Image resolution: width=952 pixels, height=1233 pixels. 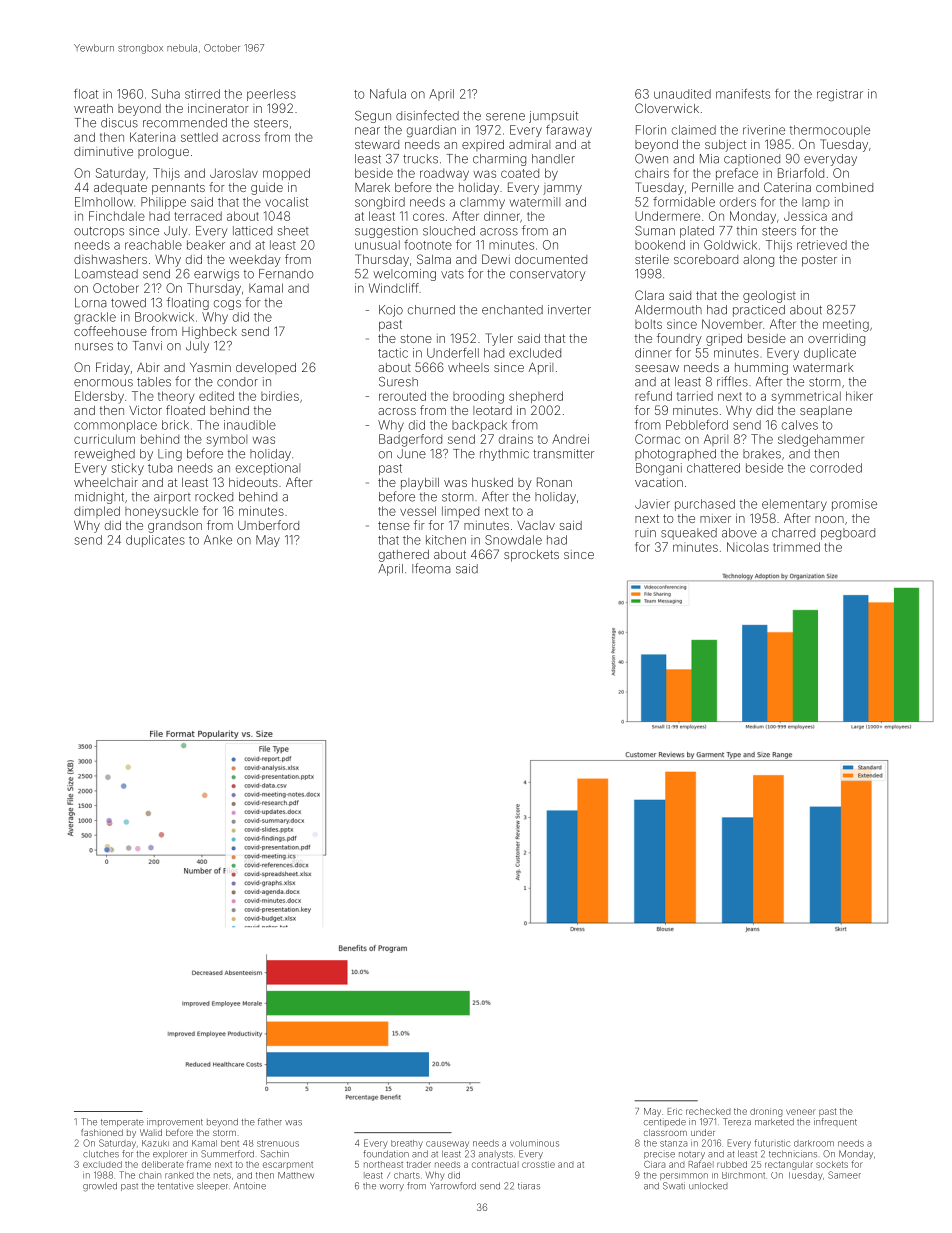 I want to click on gathered, so click(x=404, y=556).
